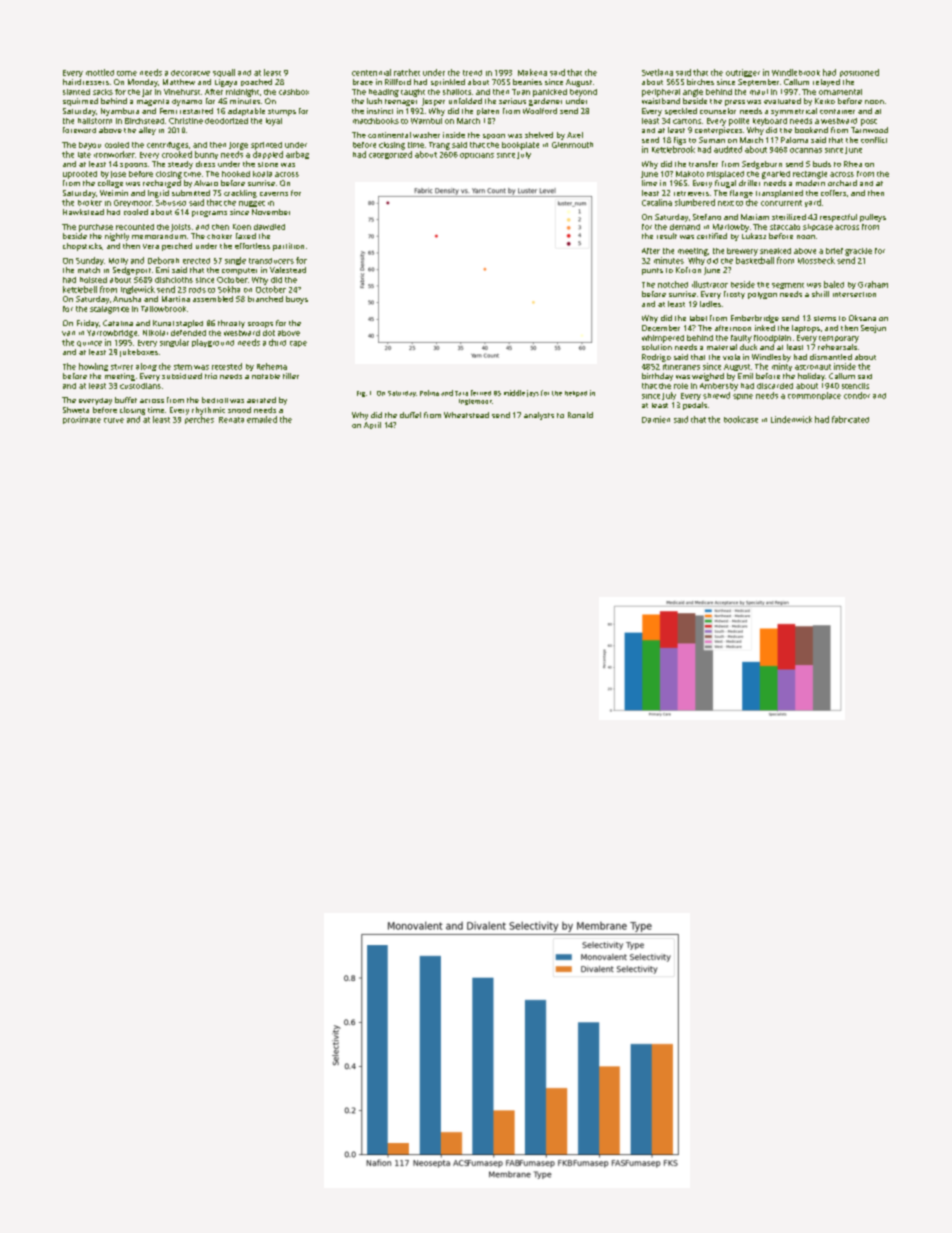 The image size is (952, 1233). I want to click on scoops, so click(260, 325).
